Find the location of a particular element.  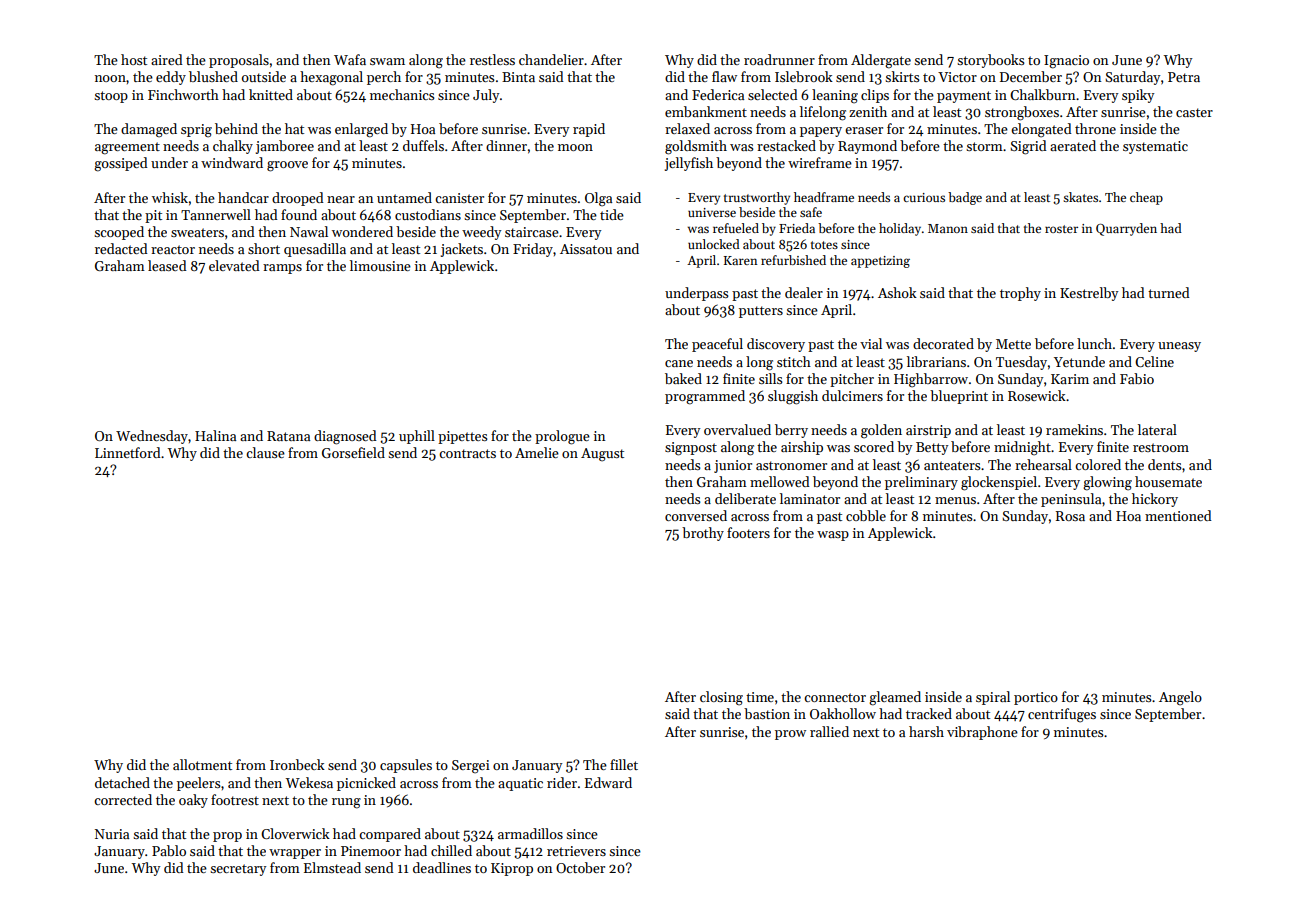

vibraphone is located at coordinates (982, 733).
